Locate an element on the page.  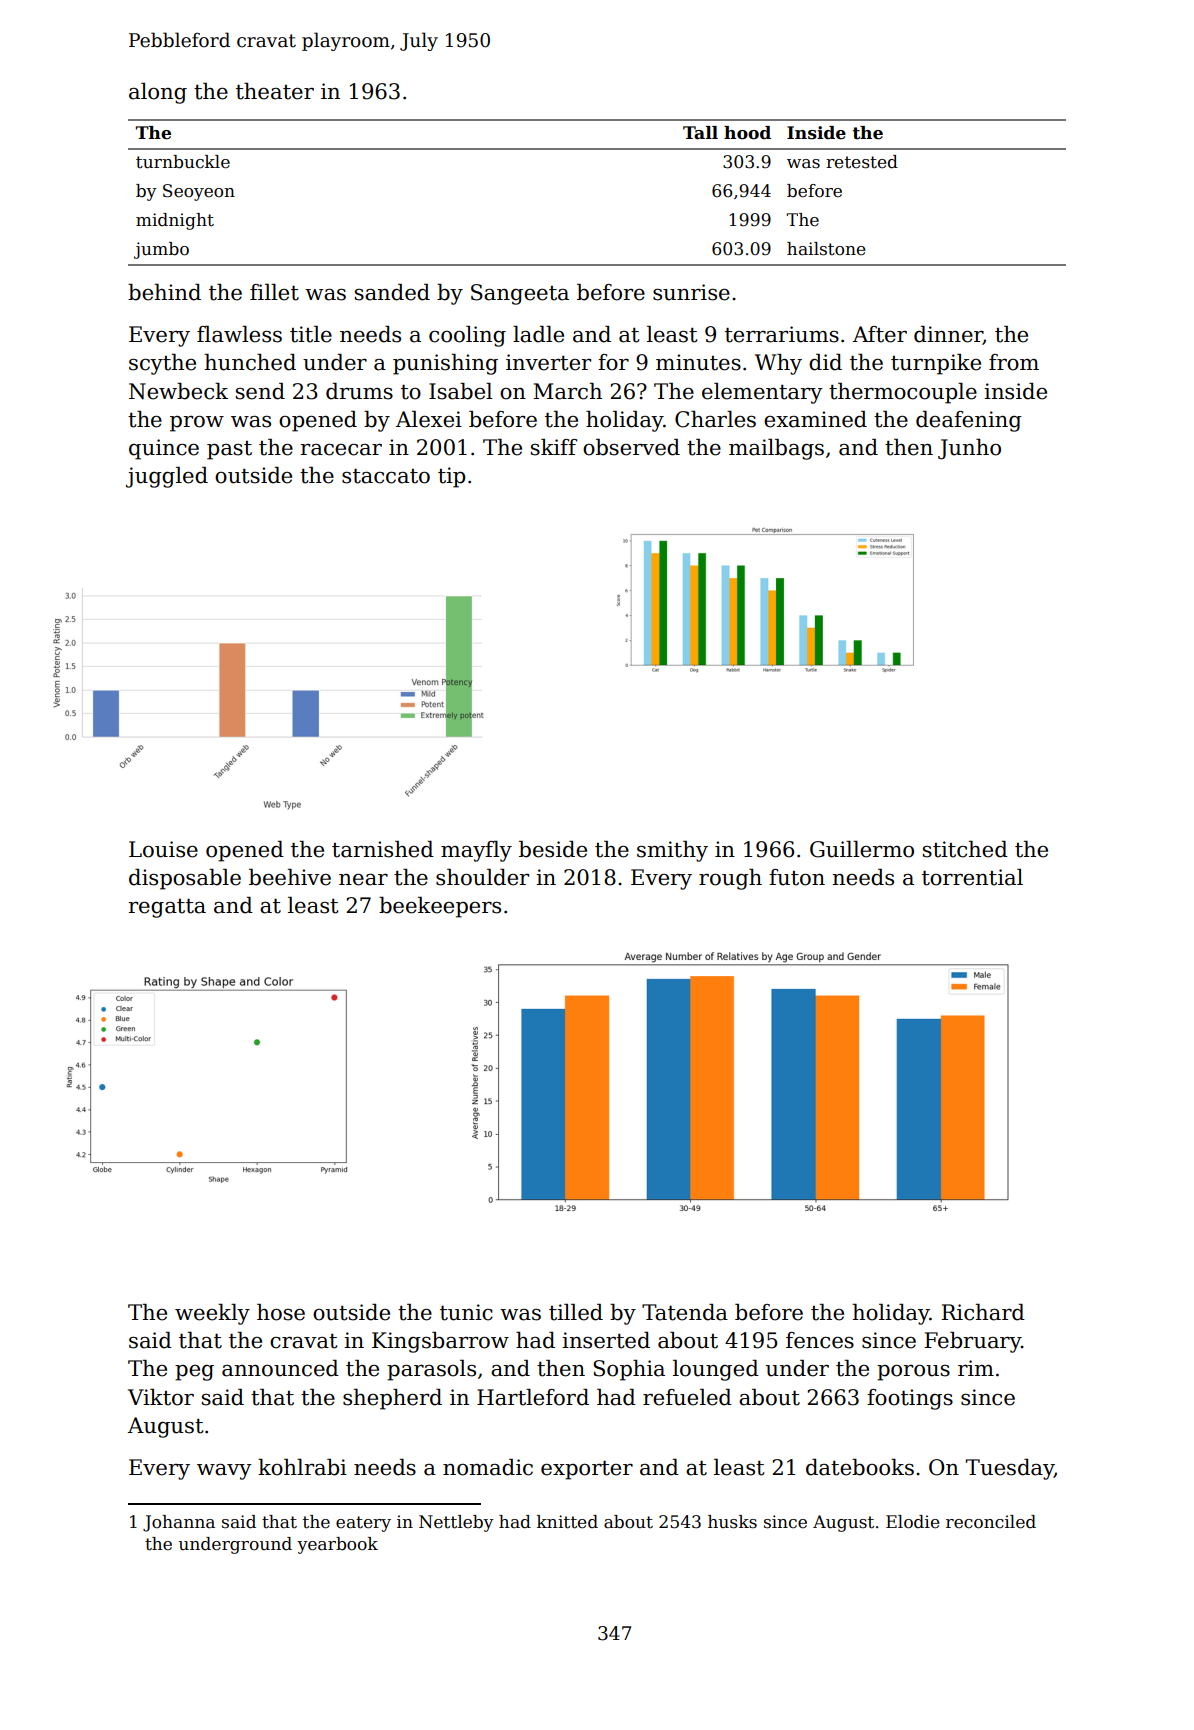
exporter is located at coordinates (587, 1470).
